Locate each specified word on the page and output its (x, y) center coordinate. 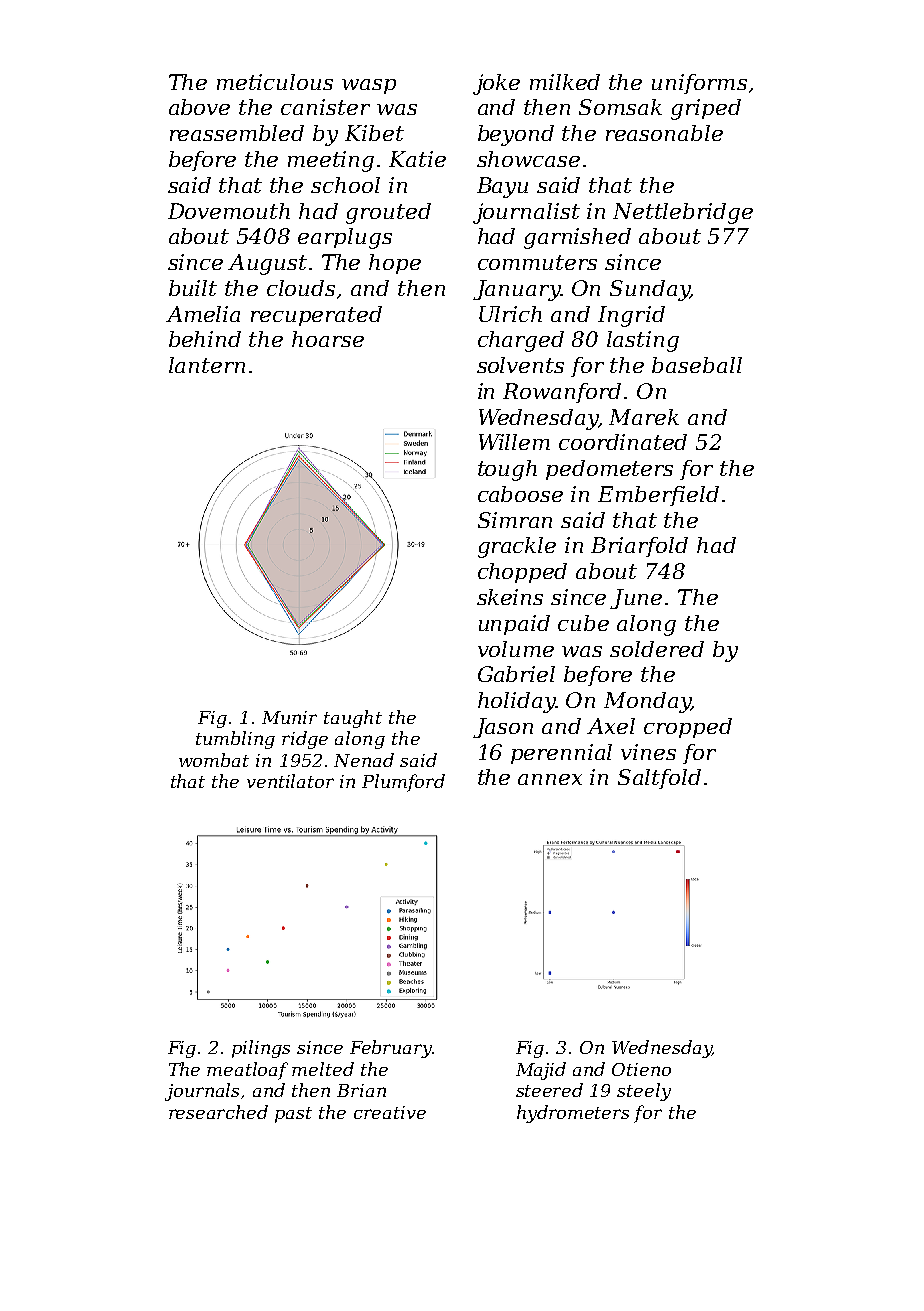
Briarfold (639, 547)
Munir (289, 717)
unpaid (514, 625)
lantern (207, 365)
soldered (657, 649)
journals (202, 1092)
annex (550, 779)
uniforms (699, 84)
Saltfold (659, 779)
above (199, 107)
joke (496, 84)
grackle (517, 547)
